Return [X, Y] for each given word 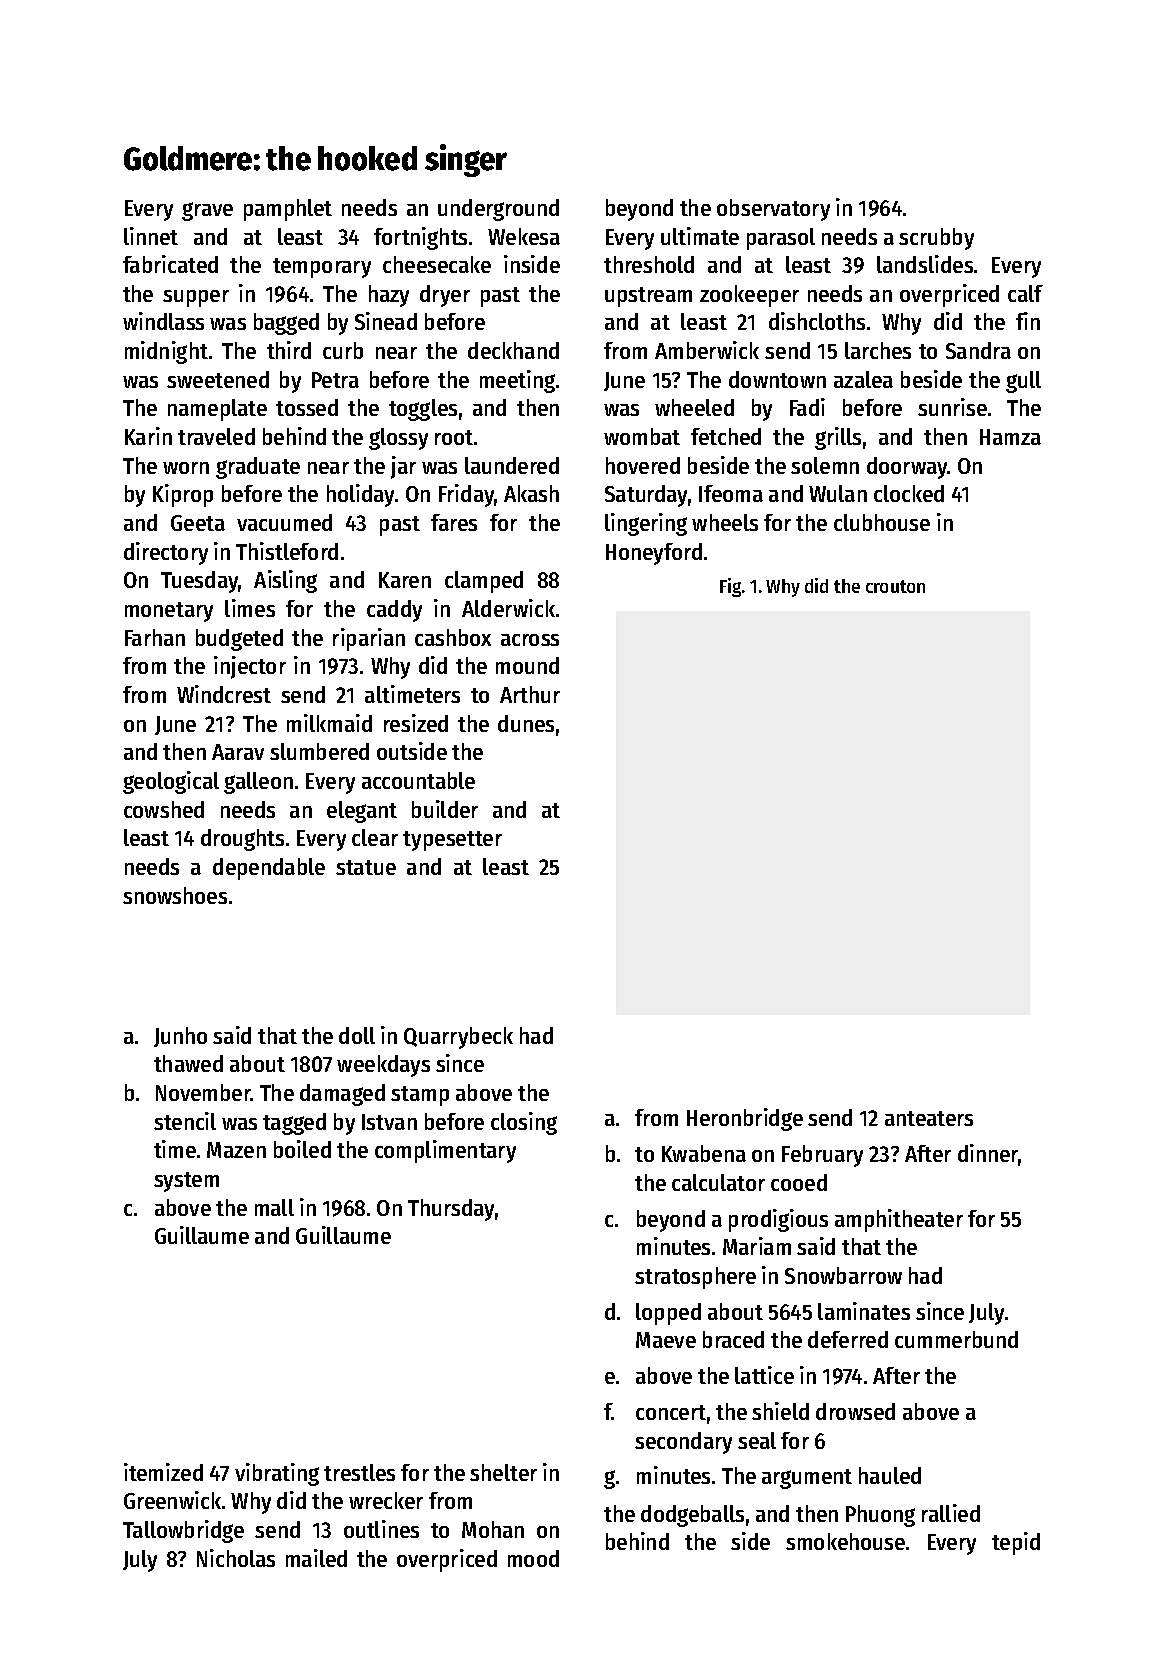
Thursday [451, 1210]
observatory [773, 210]
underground [498, 210]
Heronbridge [745, 1119]
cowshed [164, 809]
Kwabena [704, 1153]
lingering [646, 524]
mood [533, 1558]
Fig [730, 587]
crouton [895, 586]
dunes [526, 723]
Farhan [155, 637]
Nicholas [236, 1558]
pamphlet [288, 210]
